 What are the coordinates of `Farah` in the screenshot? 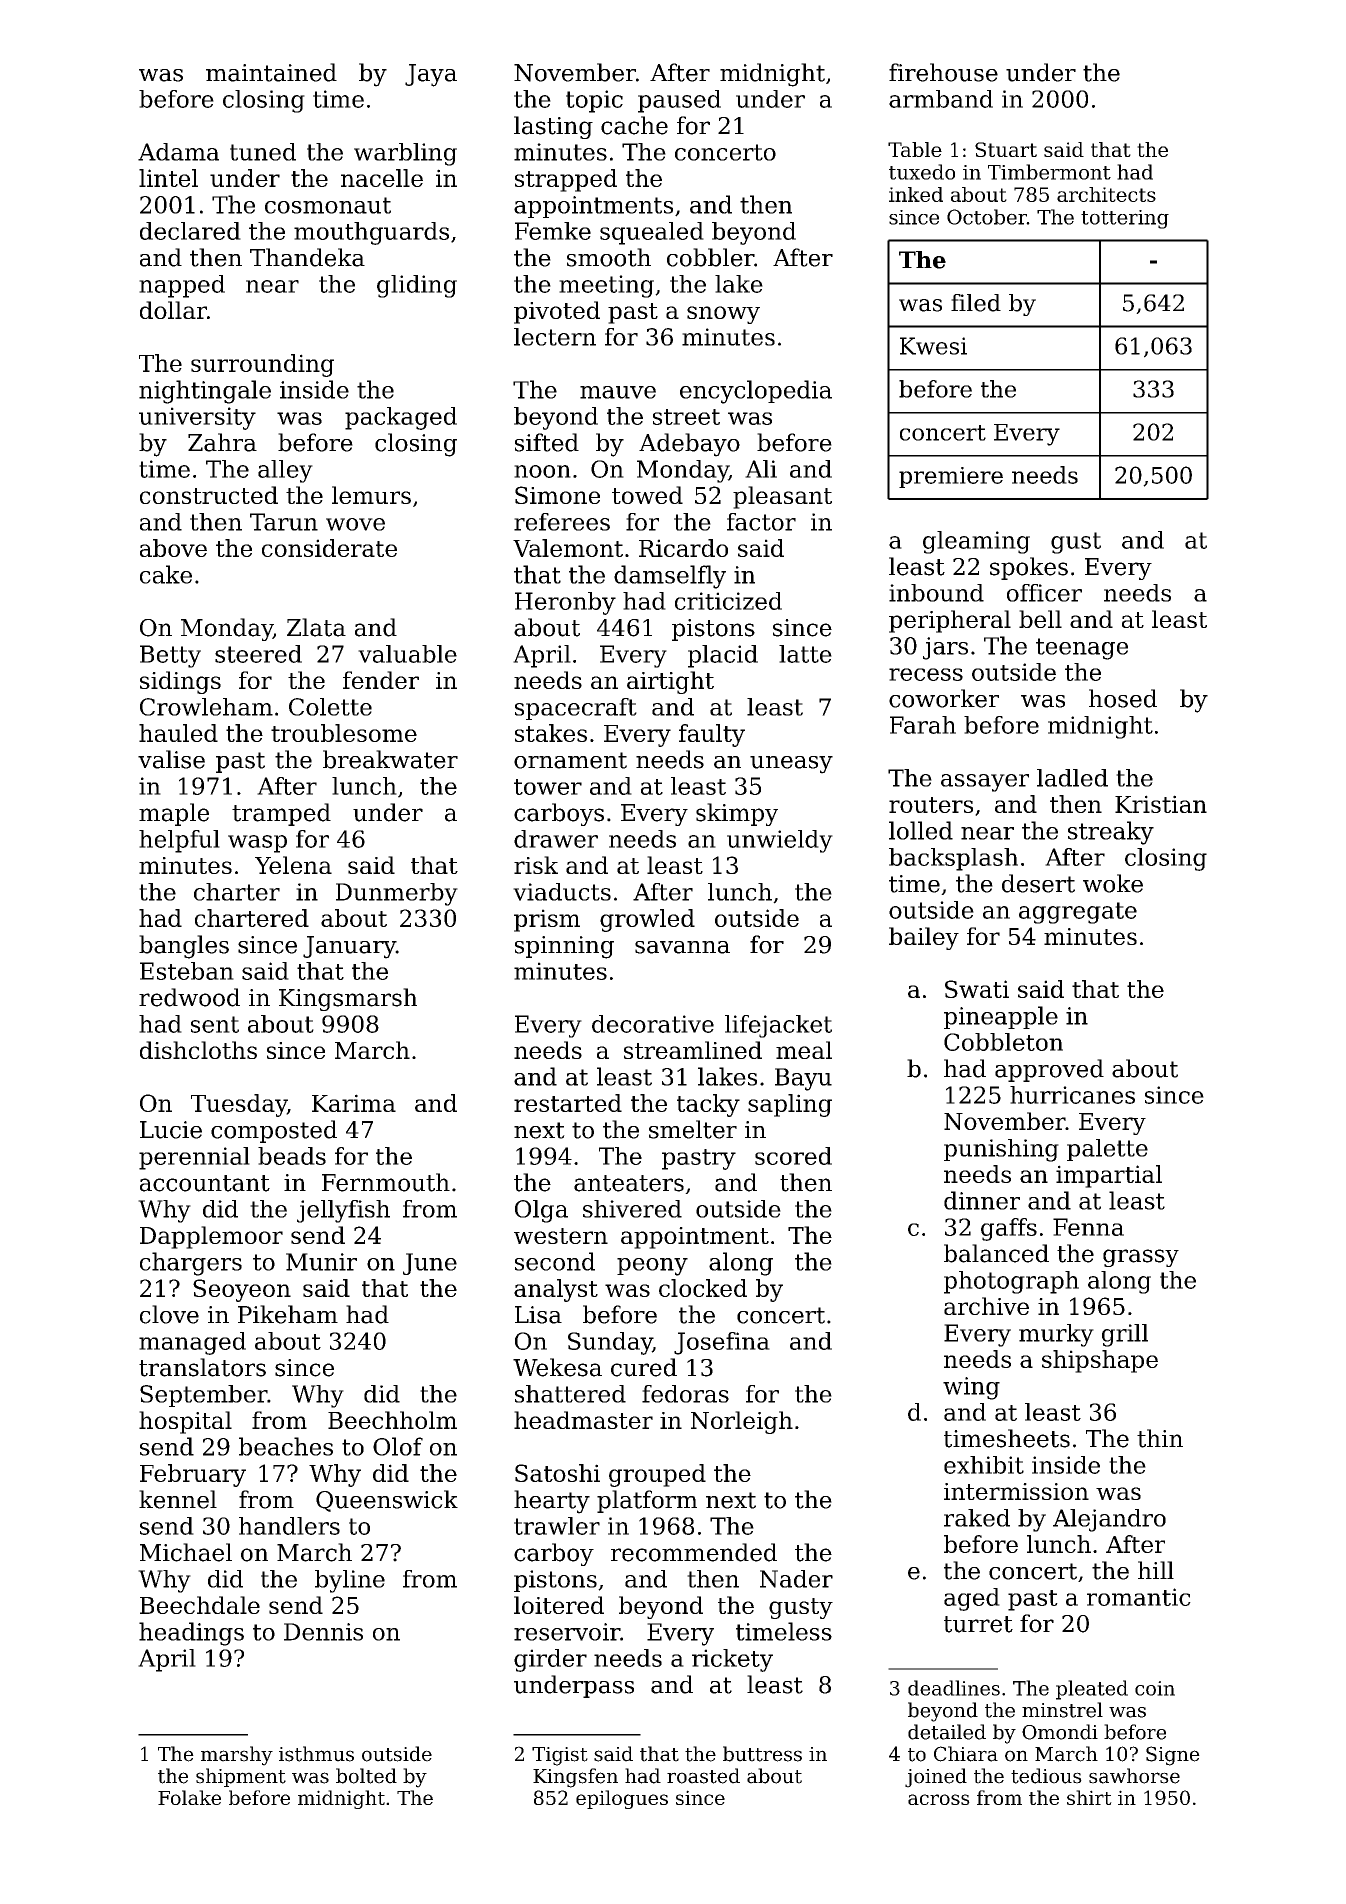 It's located at (923, 725).
